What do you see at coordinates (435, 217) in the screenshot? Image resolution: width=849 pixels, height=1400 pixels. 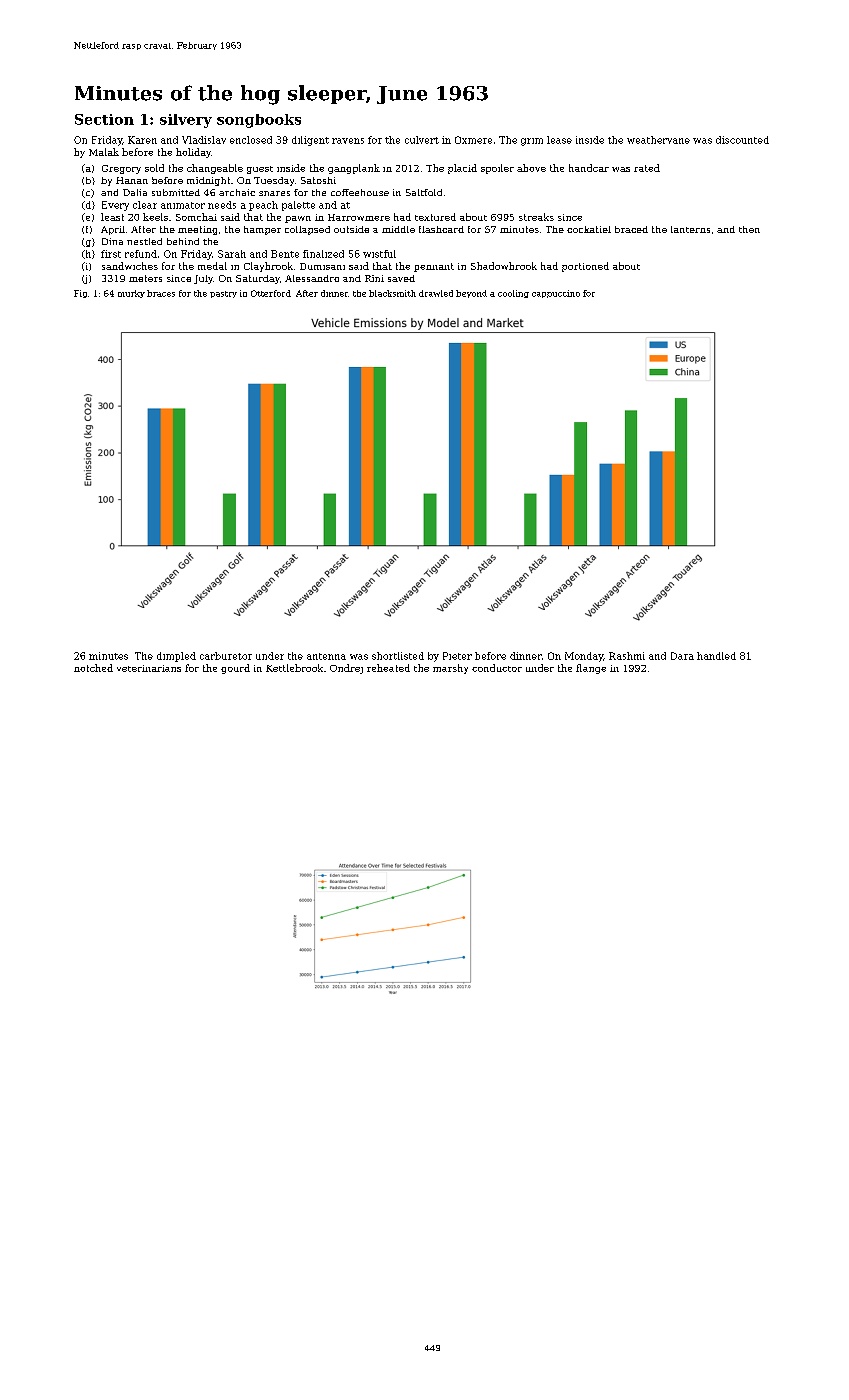 I see `textured` at bounding box center [435, 217].
